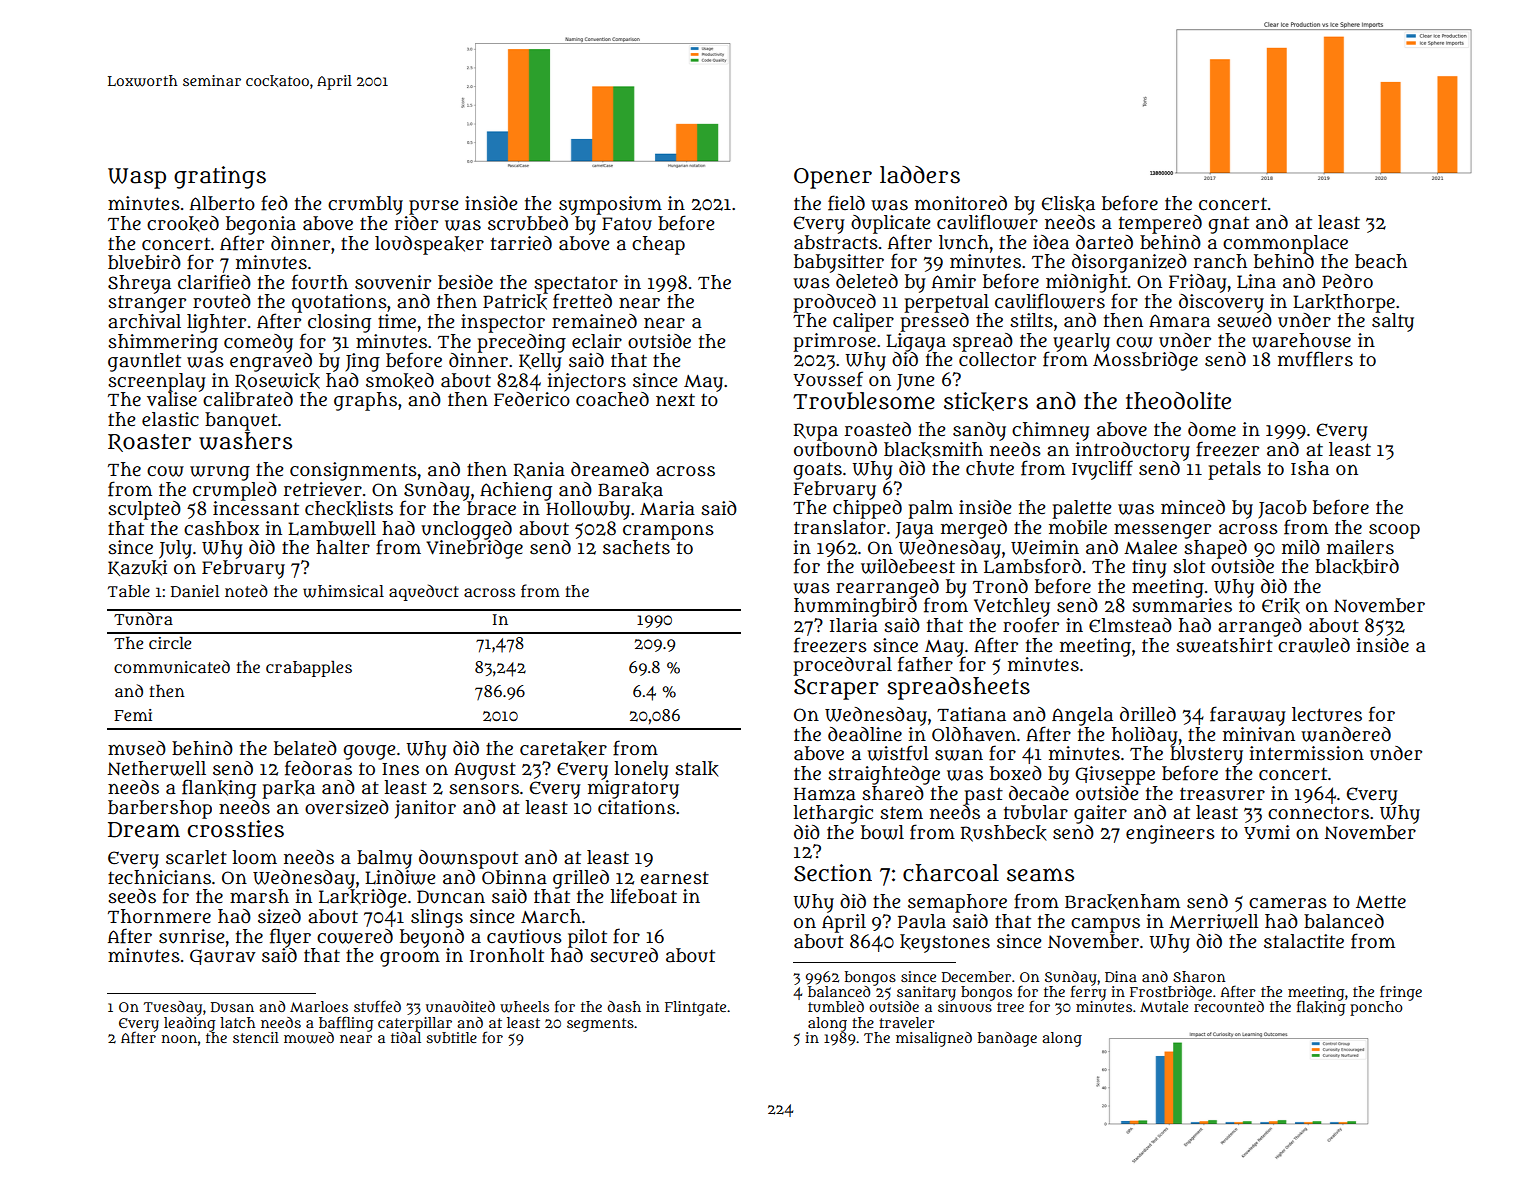 Image resolution: width=1534 pixels, height=1185 pixels. What do you see at coordinates (179, 1039) in the page?
I see `noon` at bounding box center [179, 1039].
